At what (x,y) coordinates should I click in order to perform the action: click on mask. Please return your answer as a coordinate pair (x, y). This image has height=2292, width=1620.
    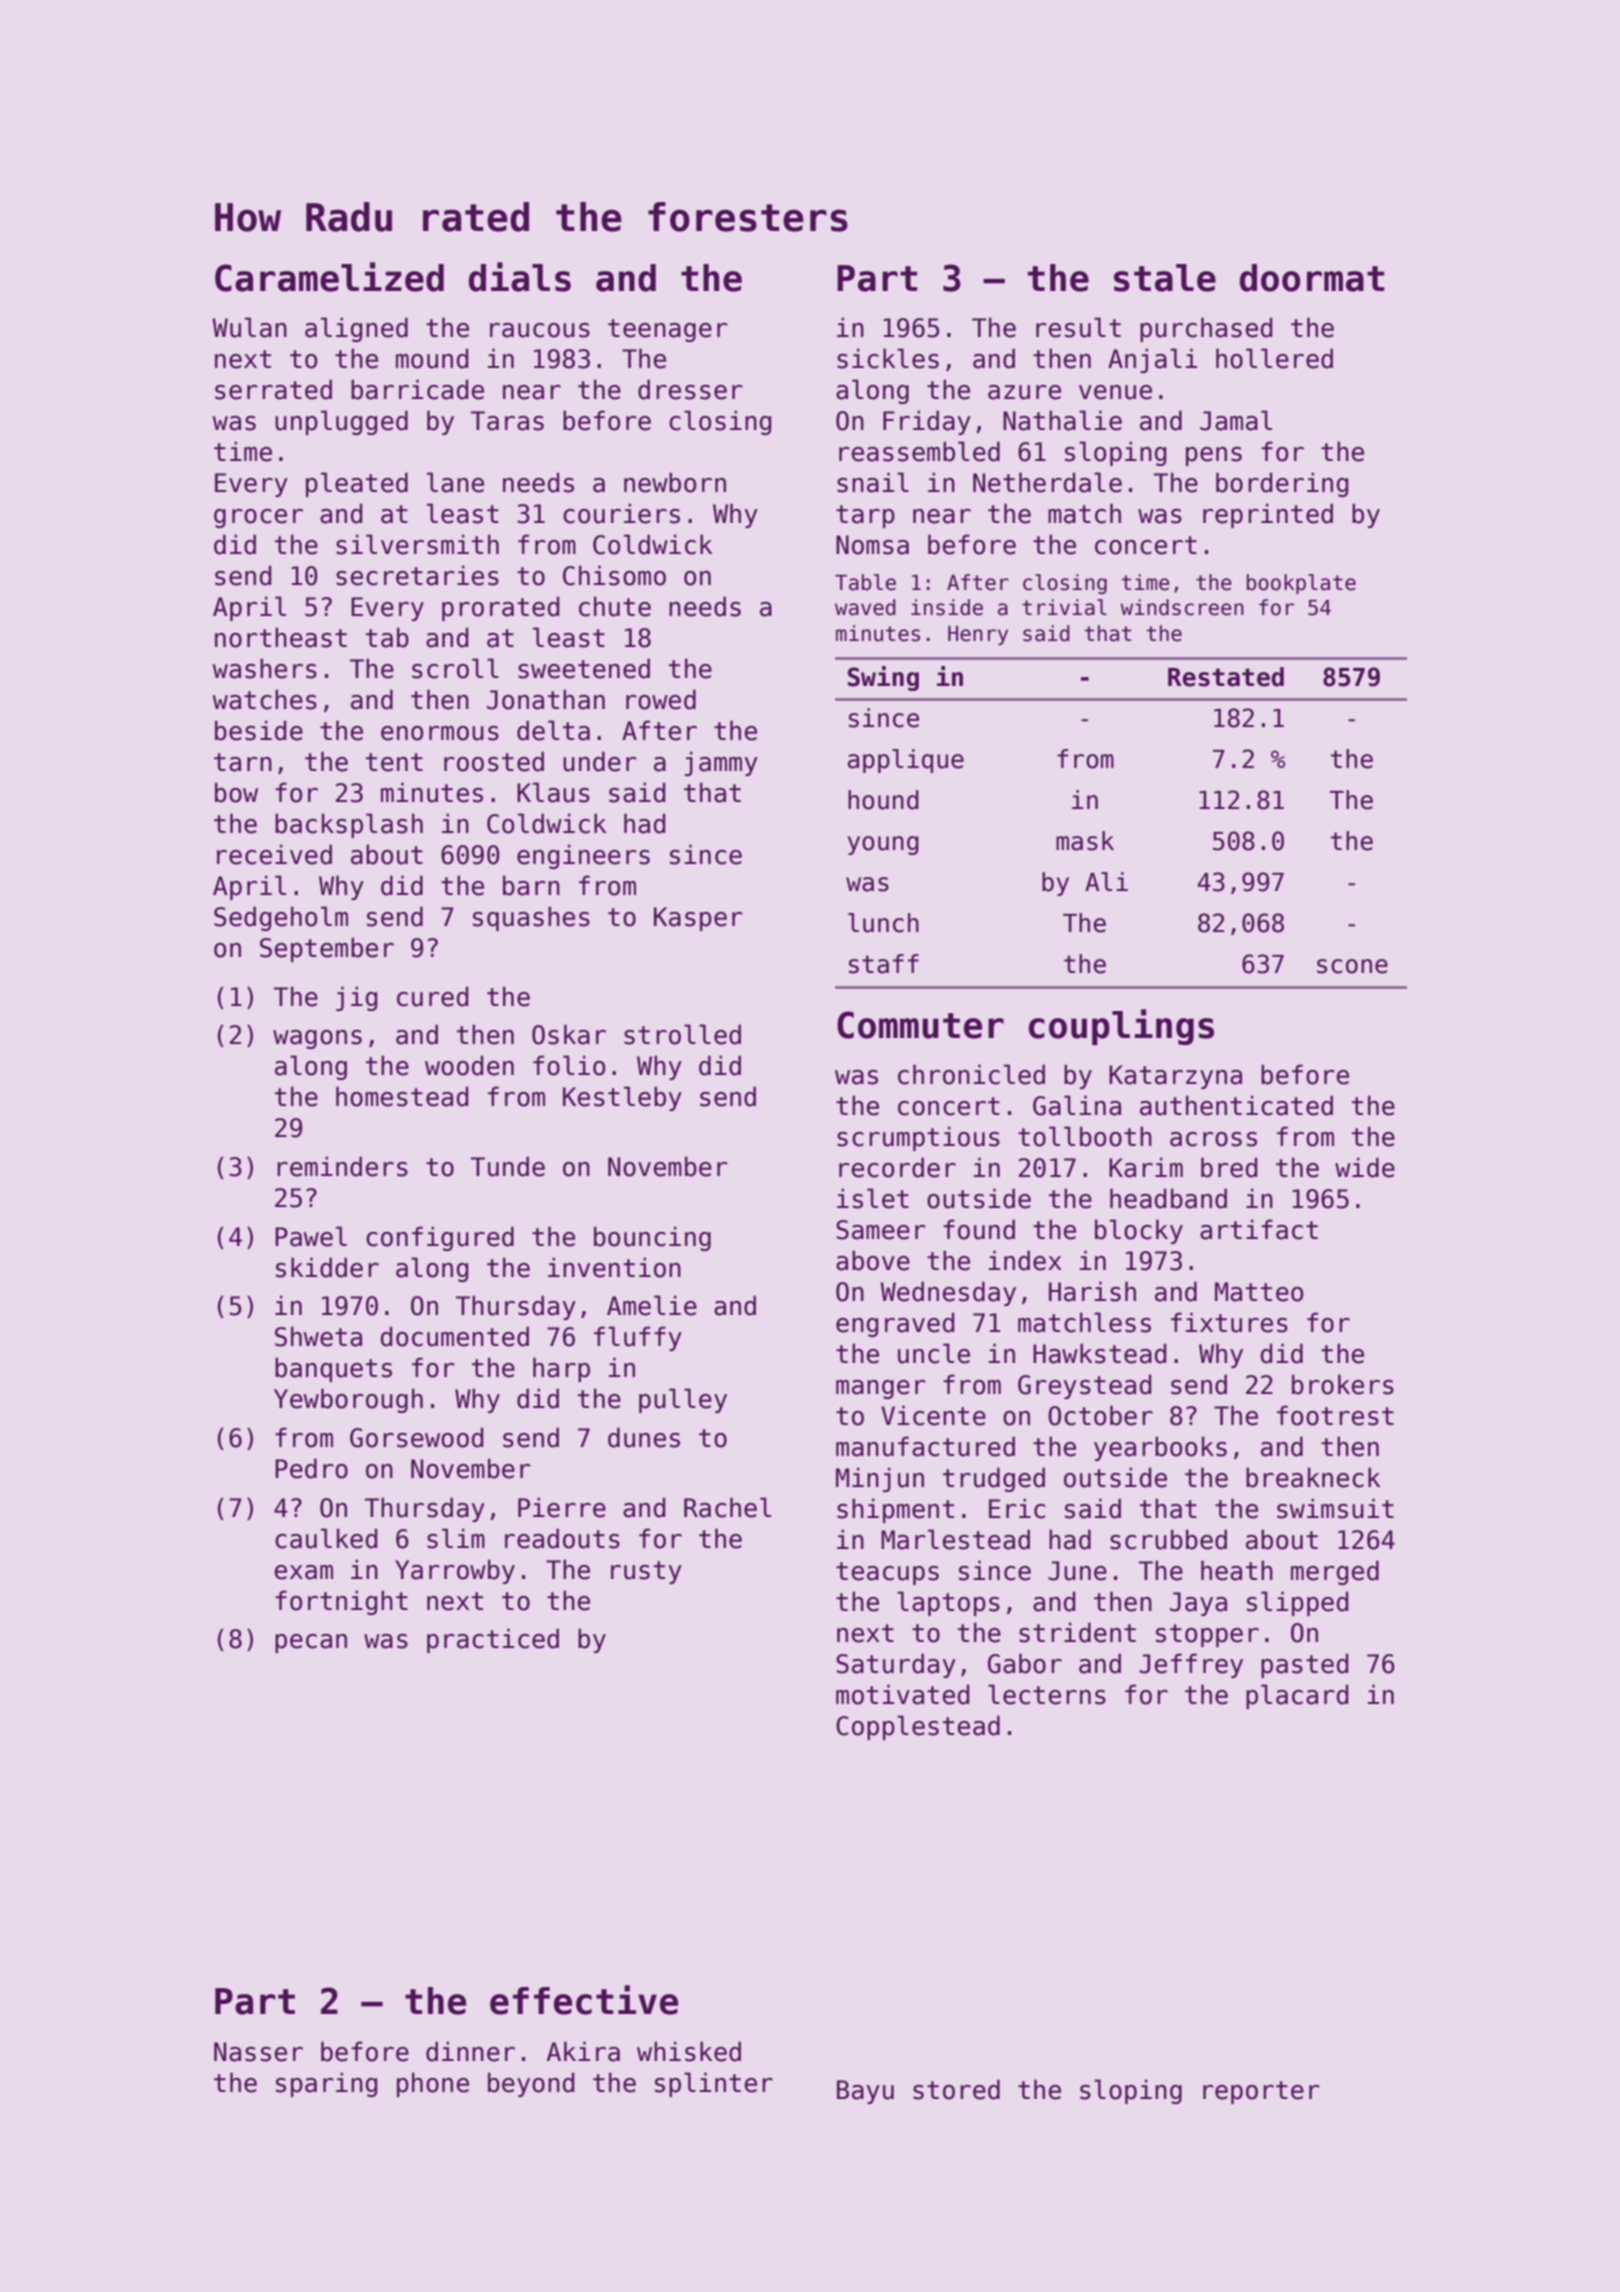
    Looking at the image, I should click on (1085, 841).
